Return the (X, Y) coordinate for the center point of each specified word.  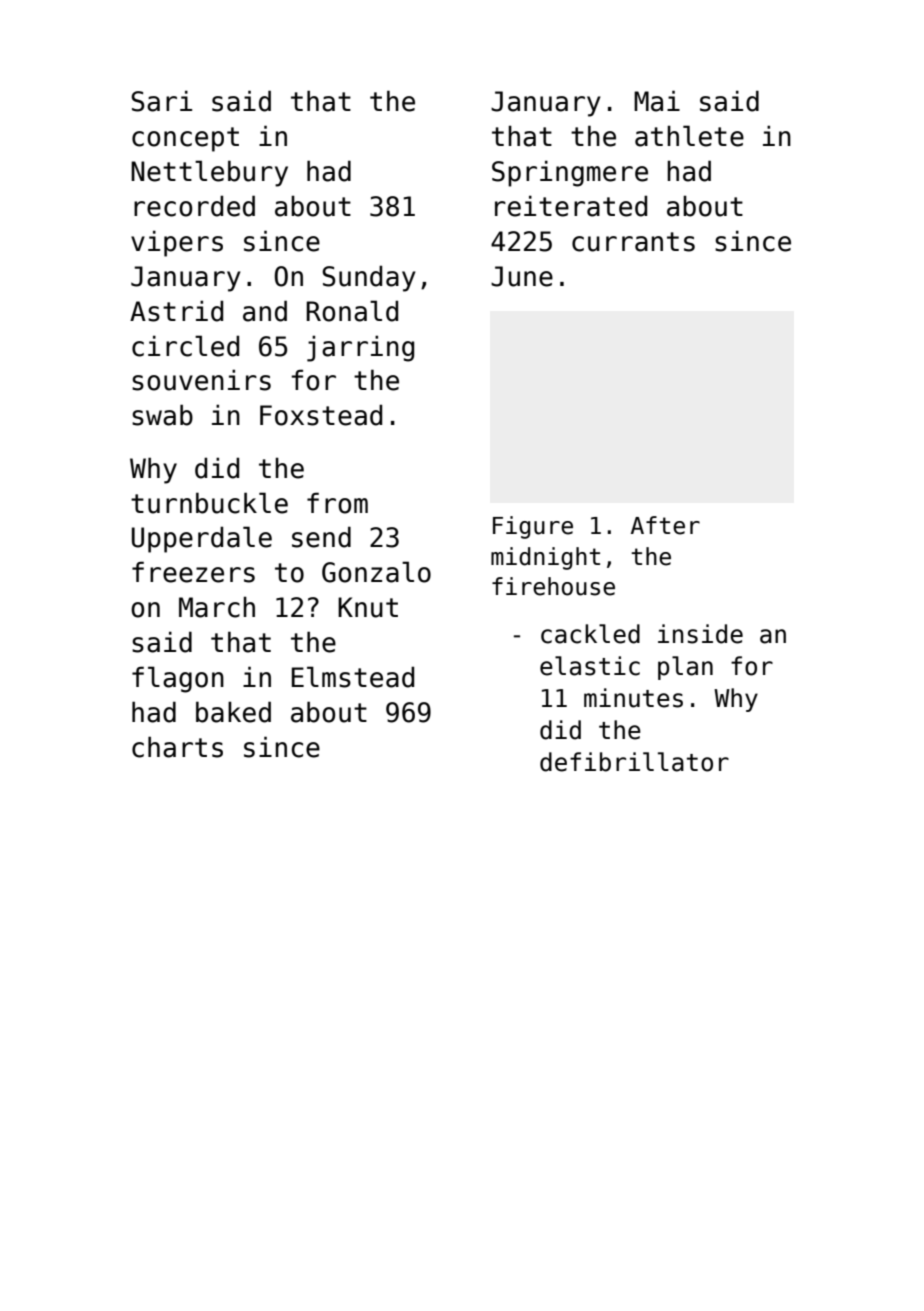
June (522, 276)
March (217, 607)
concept (185, 139)
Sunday (369, 278)
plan (685, 668)
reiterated (571, 206)
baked (233, 712)
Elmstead (353, 677)
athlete (689, 136)
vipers (177, 243)
